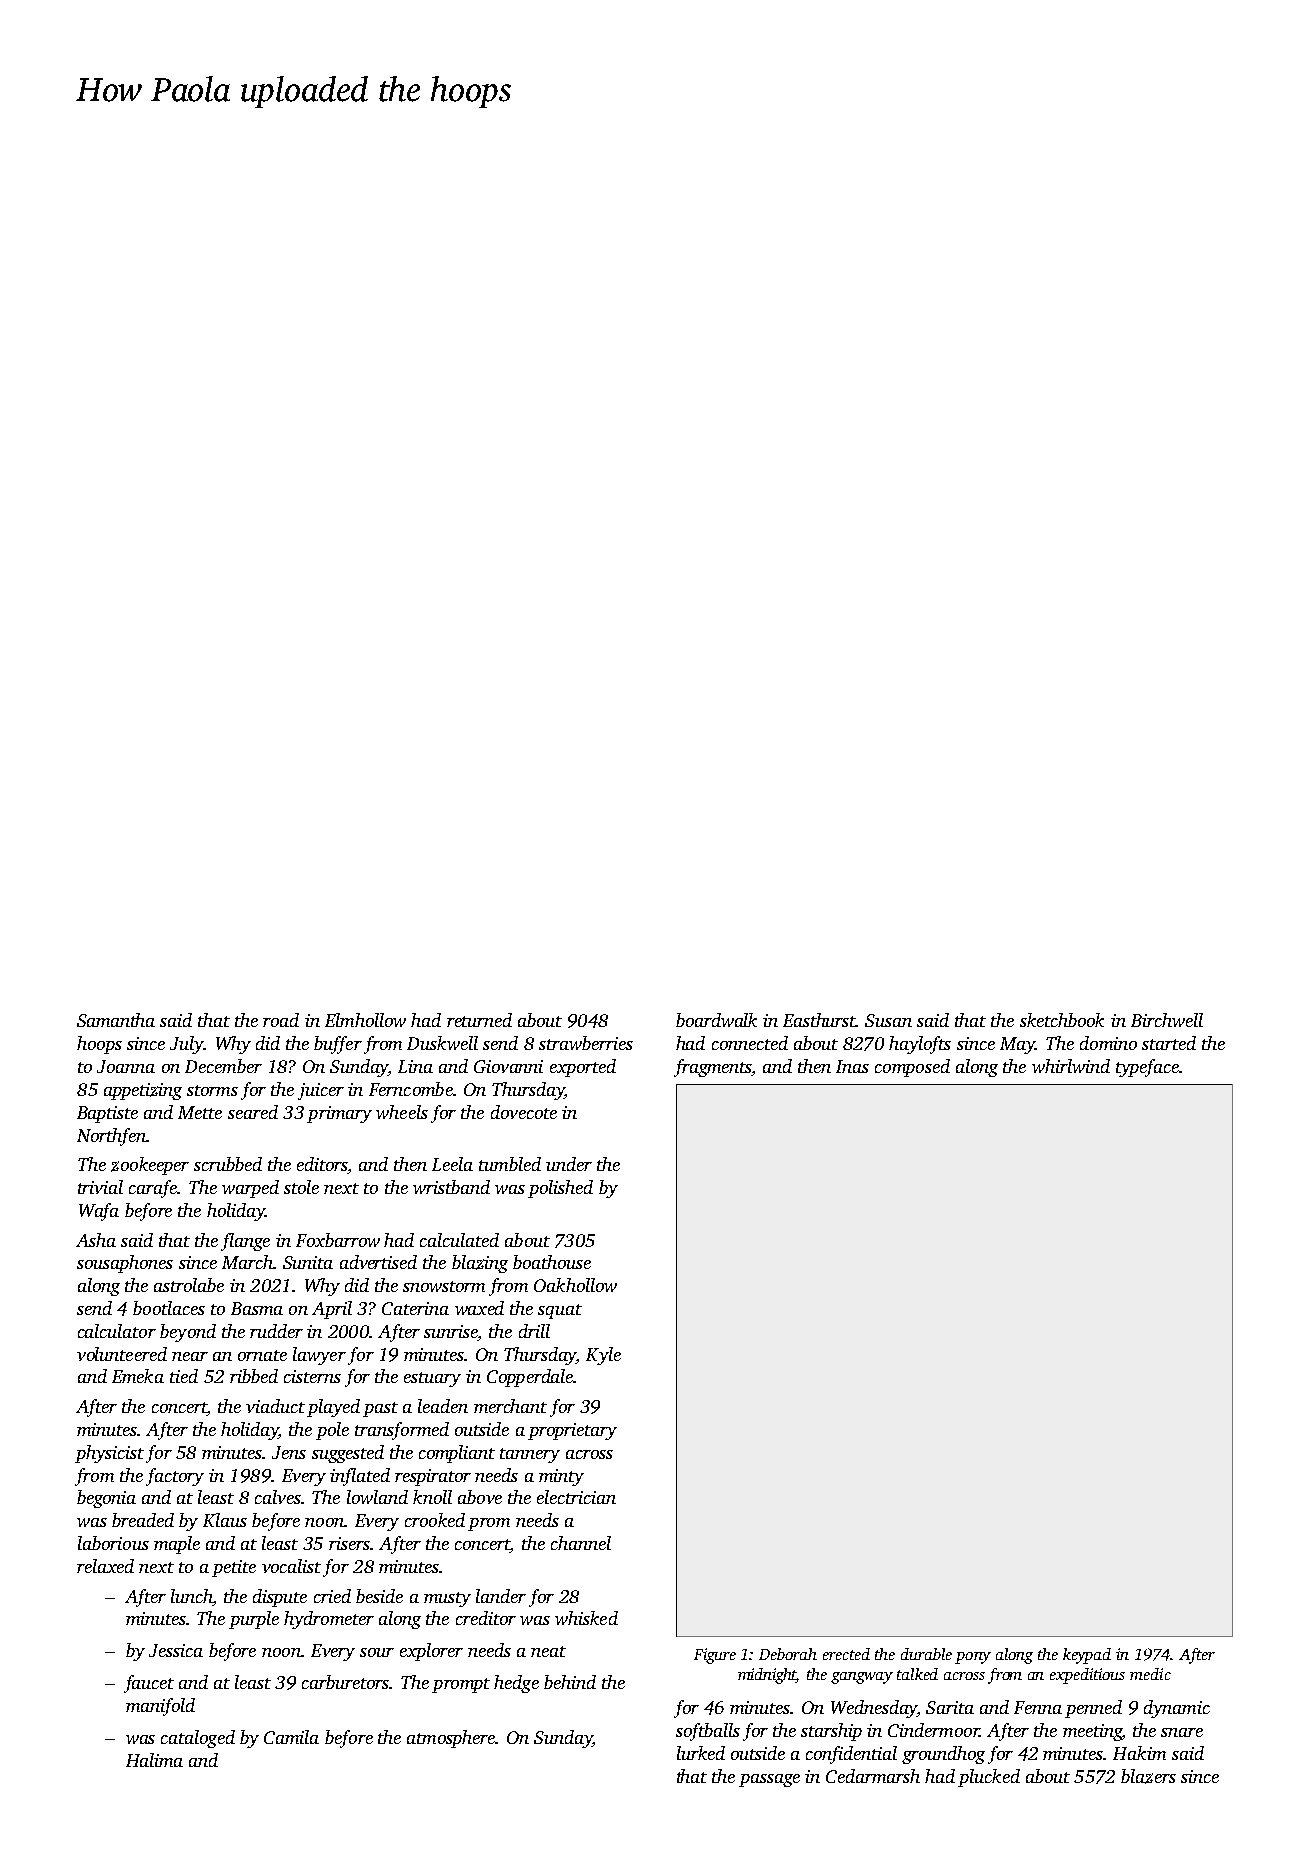  Describe the element at coordinates (169, 1308) in the image. I see `bootlaces` at that location.
